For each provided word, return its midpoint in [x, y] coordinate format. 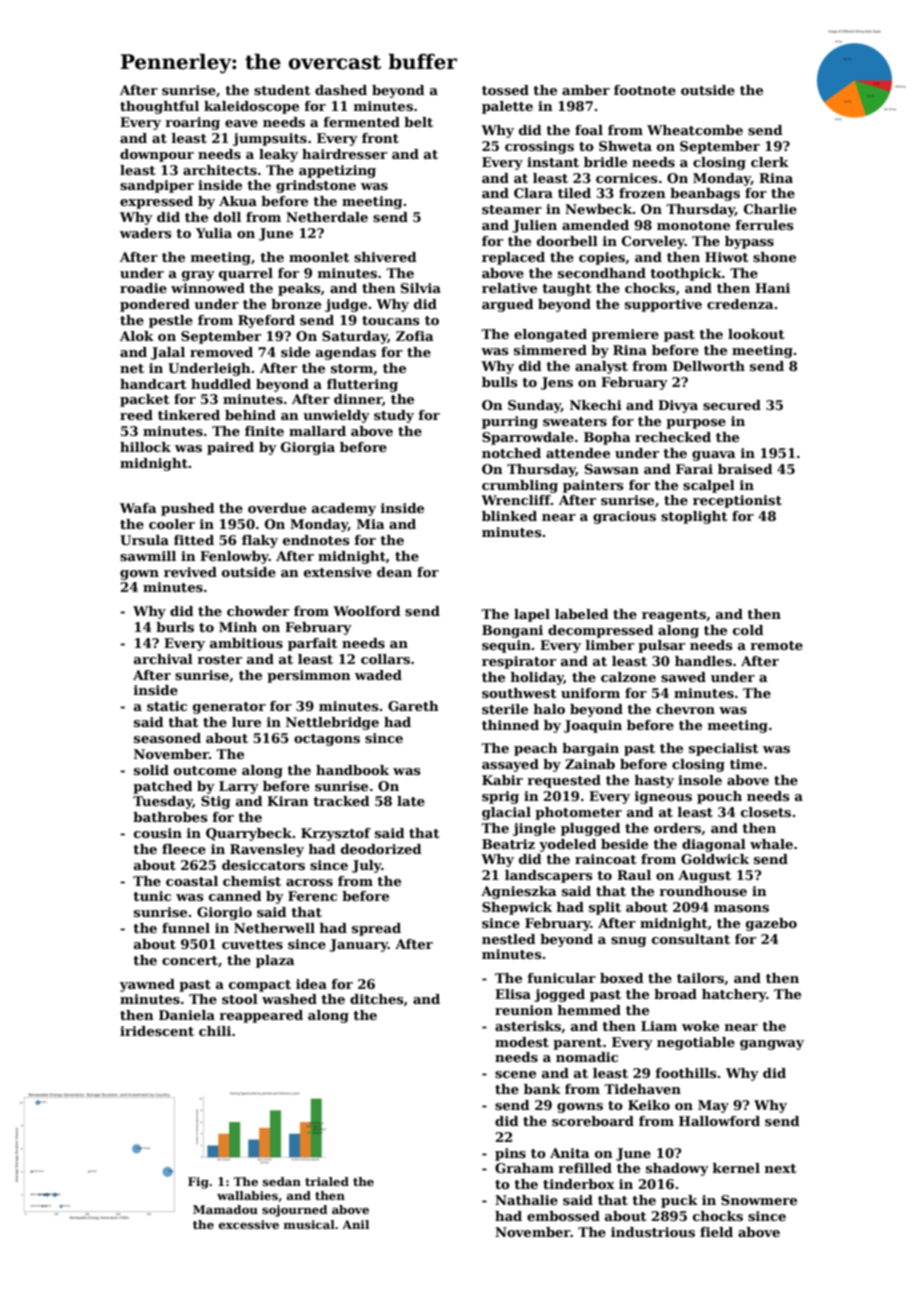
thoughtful [159, 107]
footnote [645, 90]
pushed [188, 509]
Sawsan [612, 469]
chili [215, 1031]
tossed [505, 90]
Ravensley [267, 850]
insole [700, 780]
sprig [500, 797]
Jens [557, 383]
